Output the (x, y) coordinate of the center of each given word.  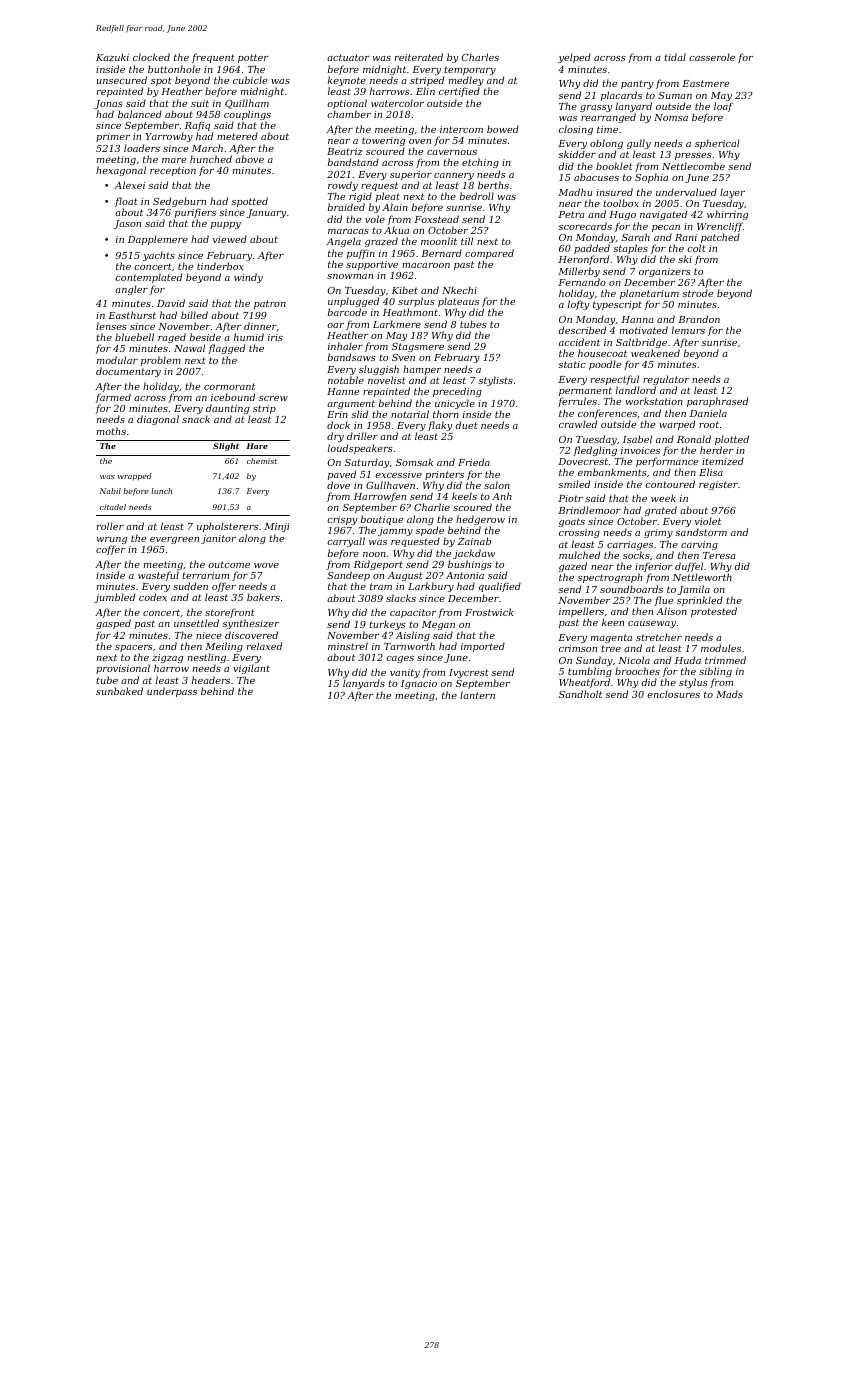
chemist (262, 461)
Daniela (708, 413)
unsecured (122, 80)
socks (636, 555)
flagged (226, 349)
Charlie (432, 507)
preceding (457, 392)
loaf (723, 107)
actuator (348, 57)
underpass (172, 692)
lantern (477, 695)
